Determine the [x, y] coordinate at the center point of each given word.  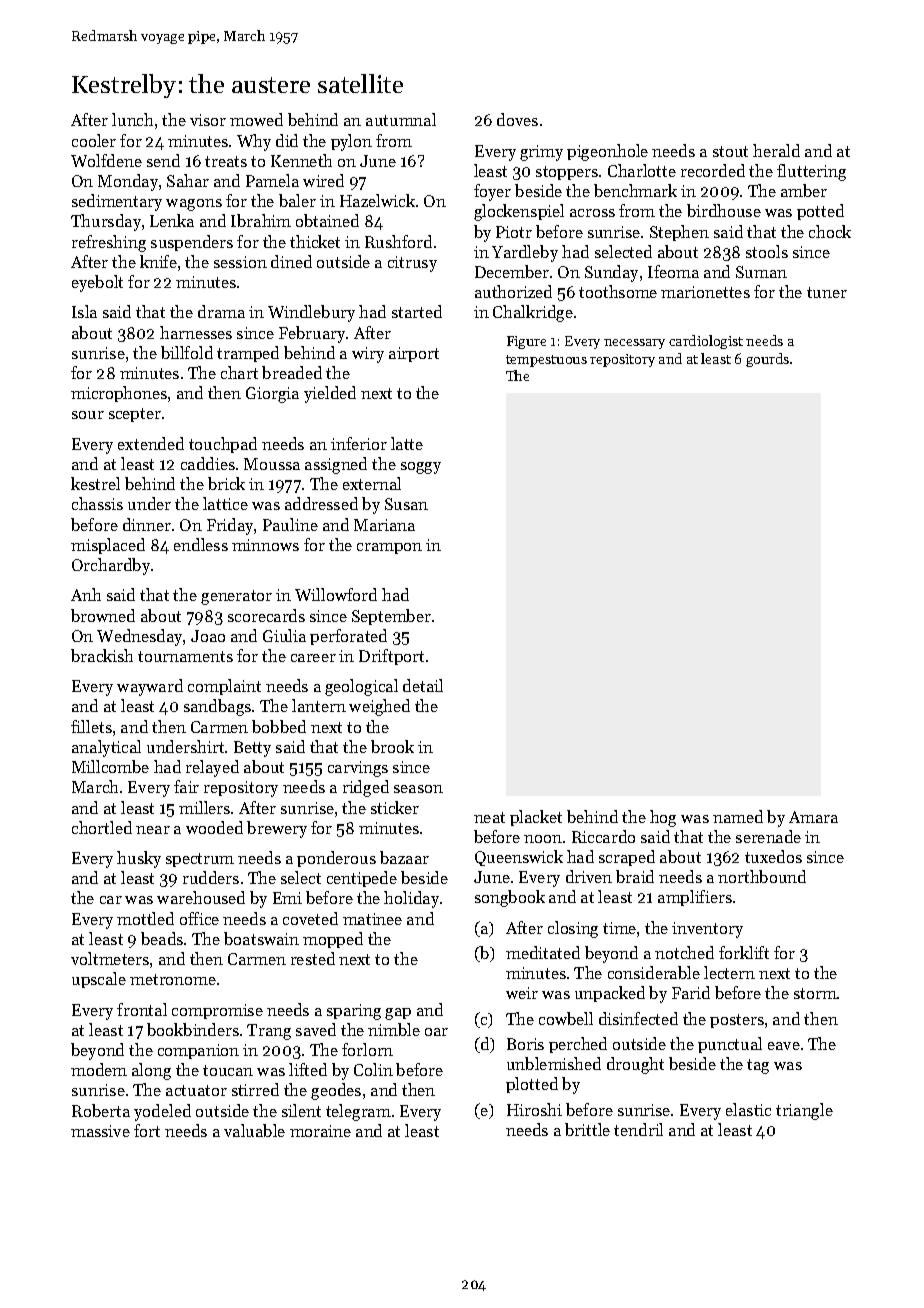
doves [517, 119]
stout [730, 151]
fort [147, 1130]
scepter [135, 415]
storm [815, 993]
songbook [510, 898]
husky [139, 859]
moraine [320, 1131]
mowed [256, 119]
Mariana [384, 525]
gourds [767, 360]
